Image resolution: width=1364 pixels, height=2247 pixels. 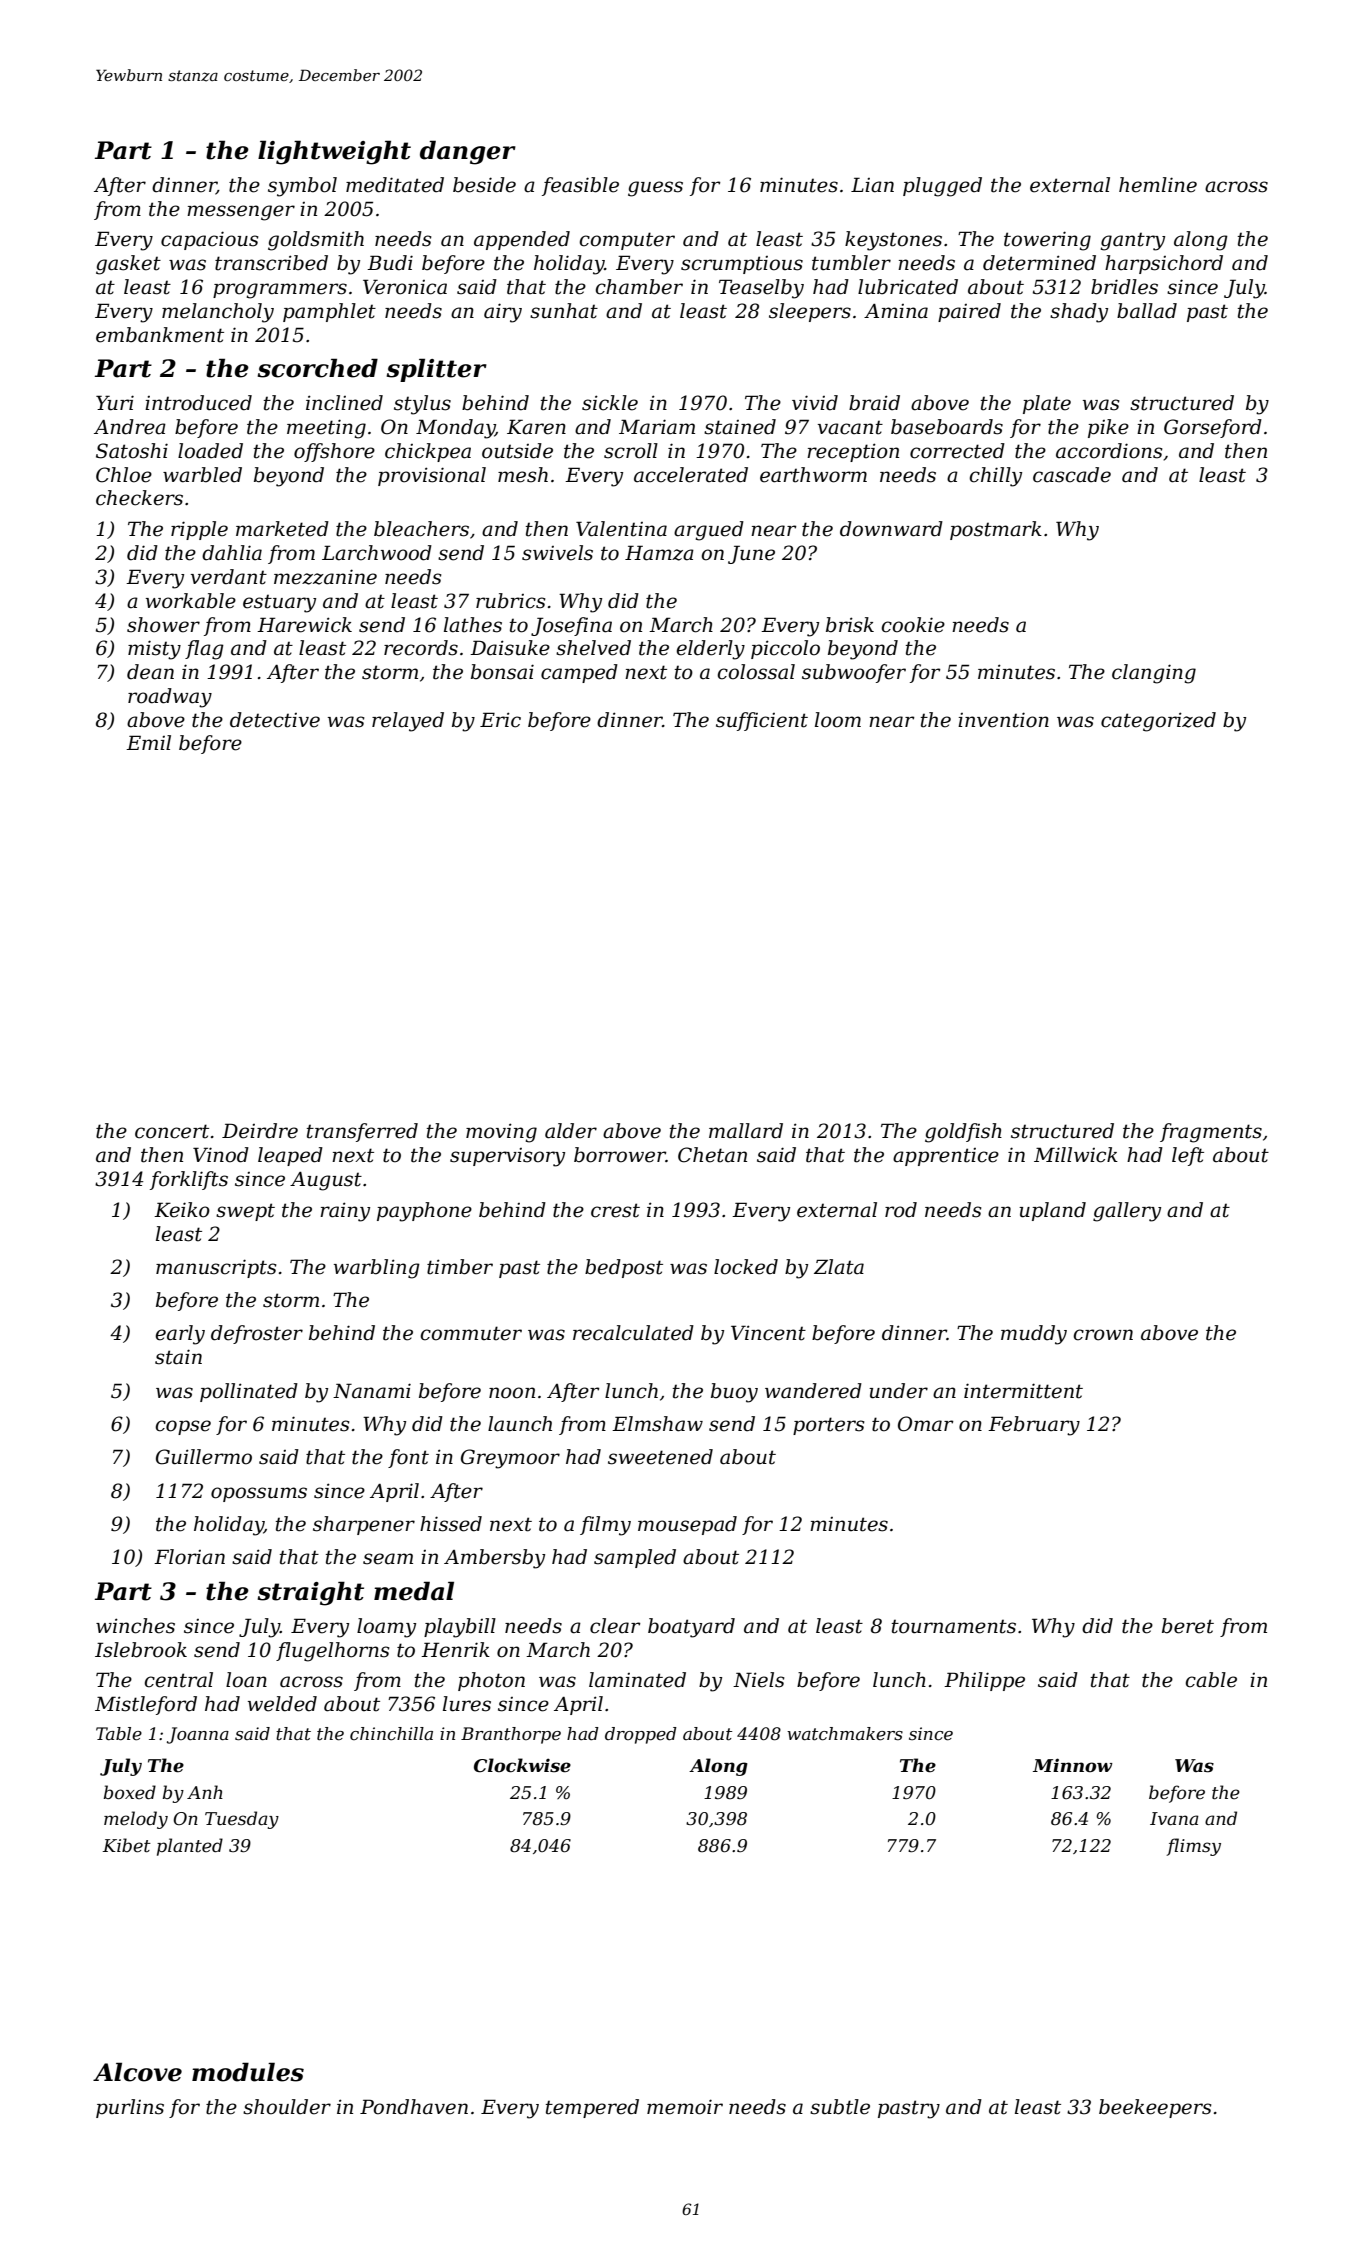 What do you see at coordinates (522, 240) in the screenshot?
I see `appended` at bounding box center [522, 240].
